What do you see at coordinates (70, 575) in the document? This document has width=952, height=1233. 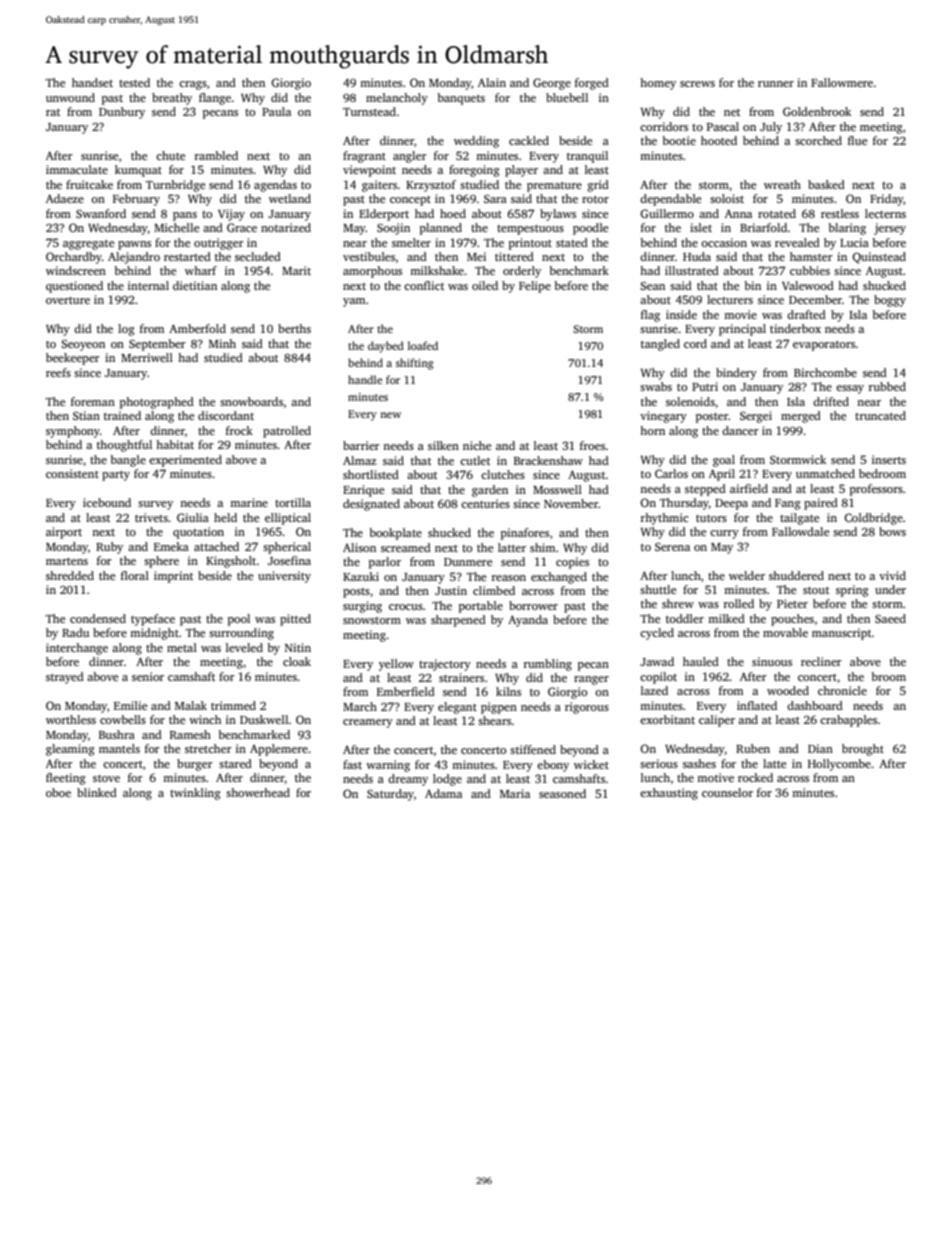 I see `shredded` at bounding box center [70, 575].
